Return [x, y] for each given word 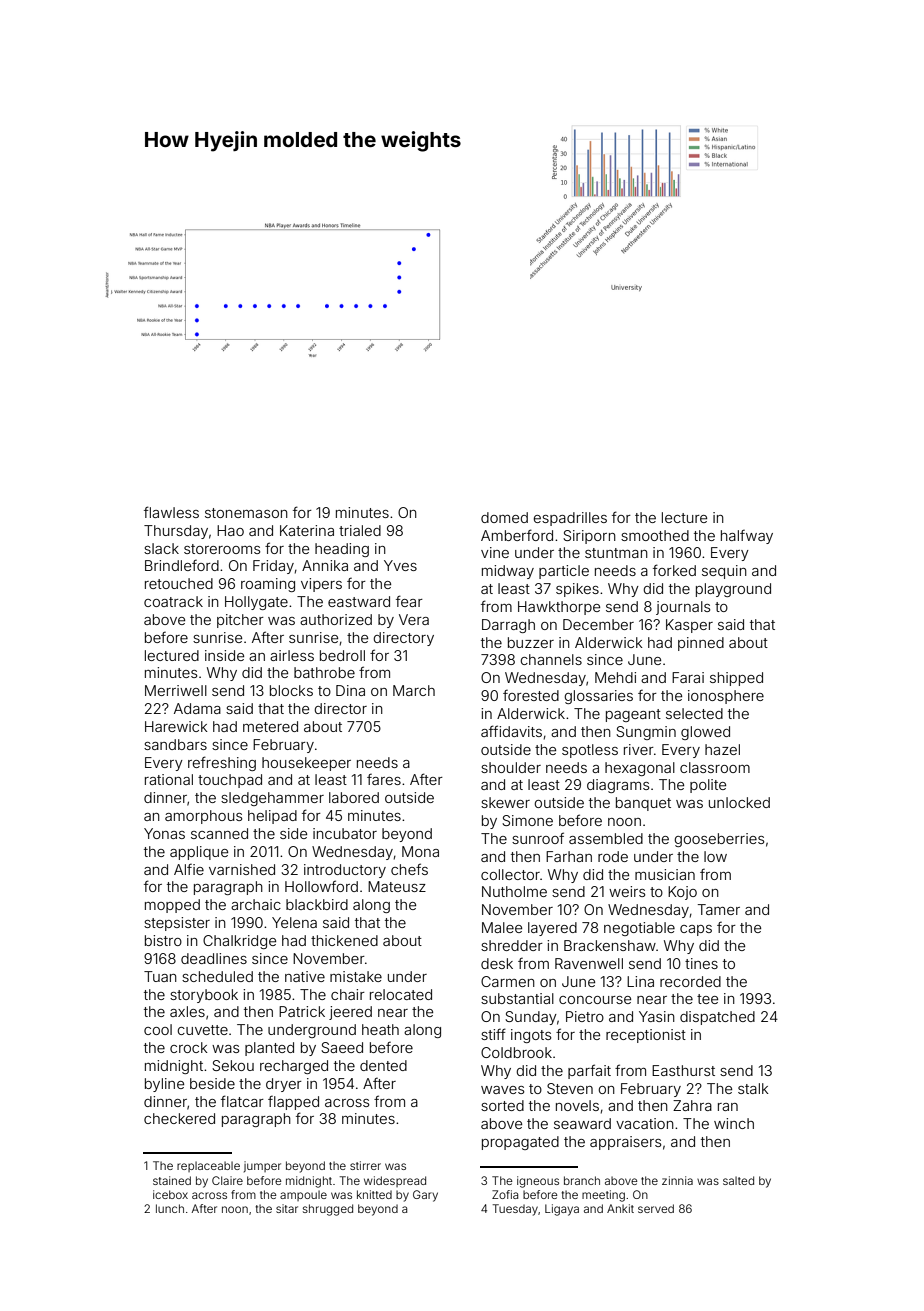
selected [694, 713]
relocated [401, 994]
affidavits [511, 731]
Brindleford [182, 565]
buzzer [531, 642]
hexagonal [640, 769]
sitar [287, 1208]
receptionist [646, 1036]
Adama [197, 708]
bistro [163, 940]
